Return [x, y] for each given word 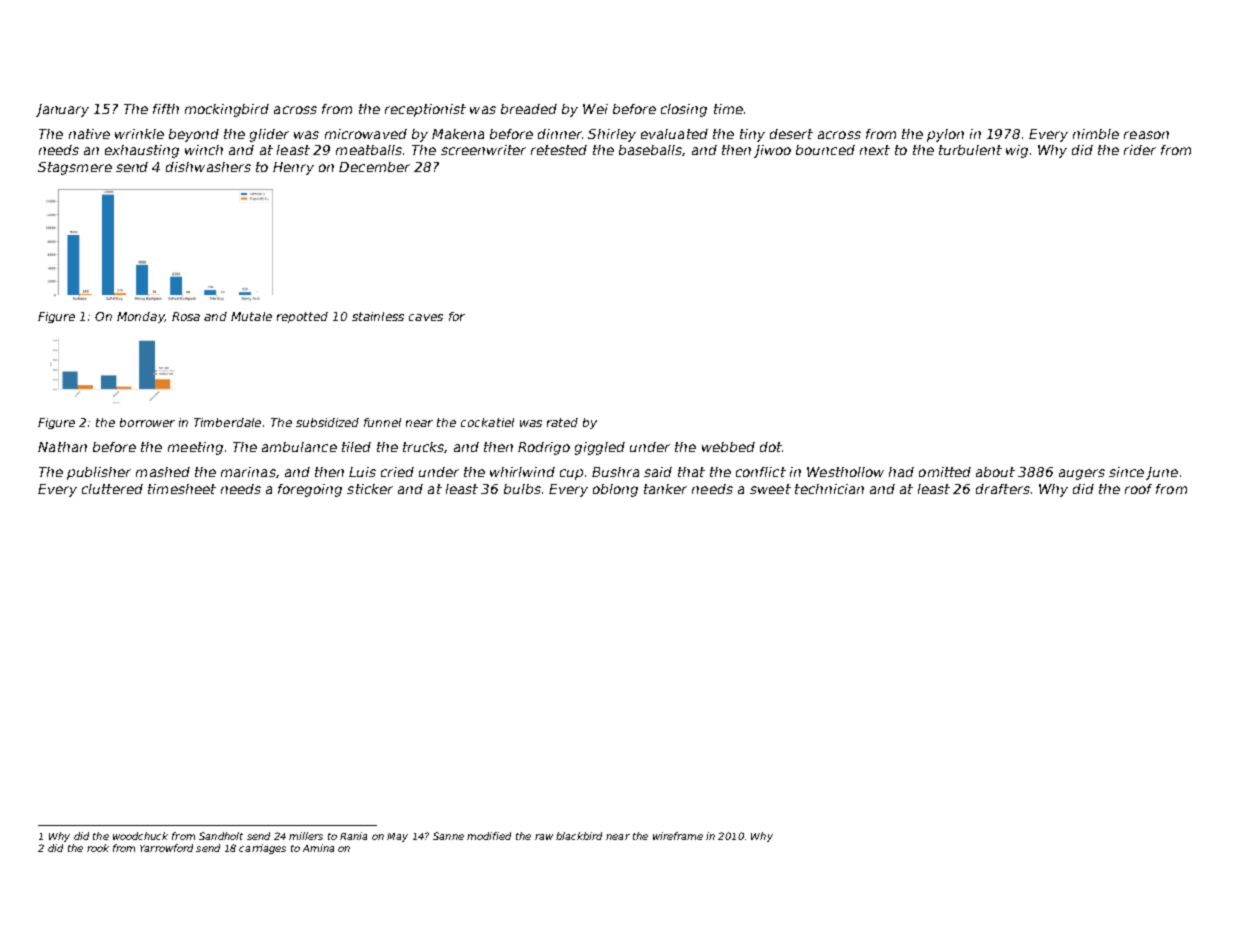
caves [426, 317]
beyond [194, 135]
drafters [1003, 489]
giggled [600, 448]
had [901, 472]
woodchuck [140, 836]
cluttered [112, 489]
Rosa [186, 316]
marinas [248, 472]
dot [771, 447]
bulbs [522, 489]
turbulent [970, 150]
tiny [752, 135]
